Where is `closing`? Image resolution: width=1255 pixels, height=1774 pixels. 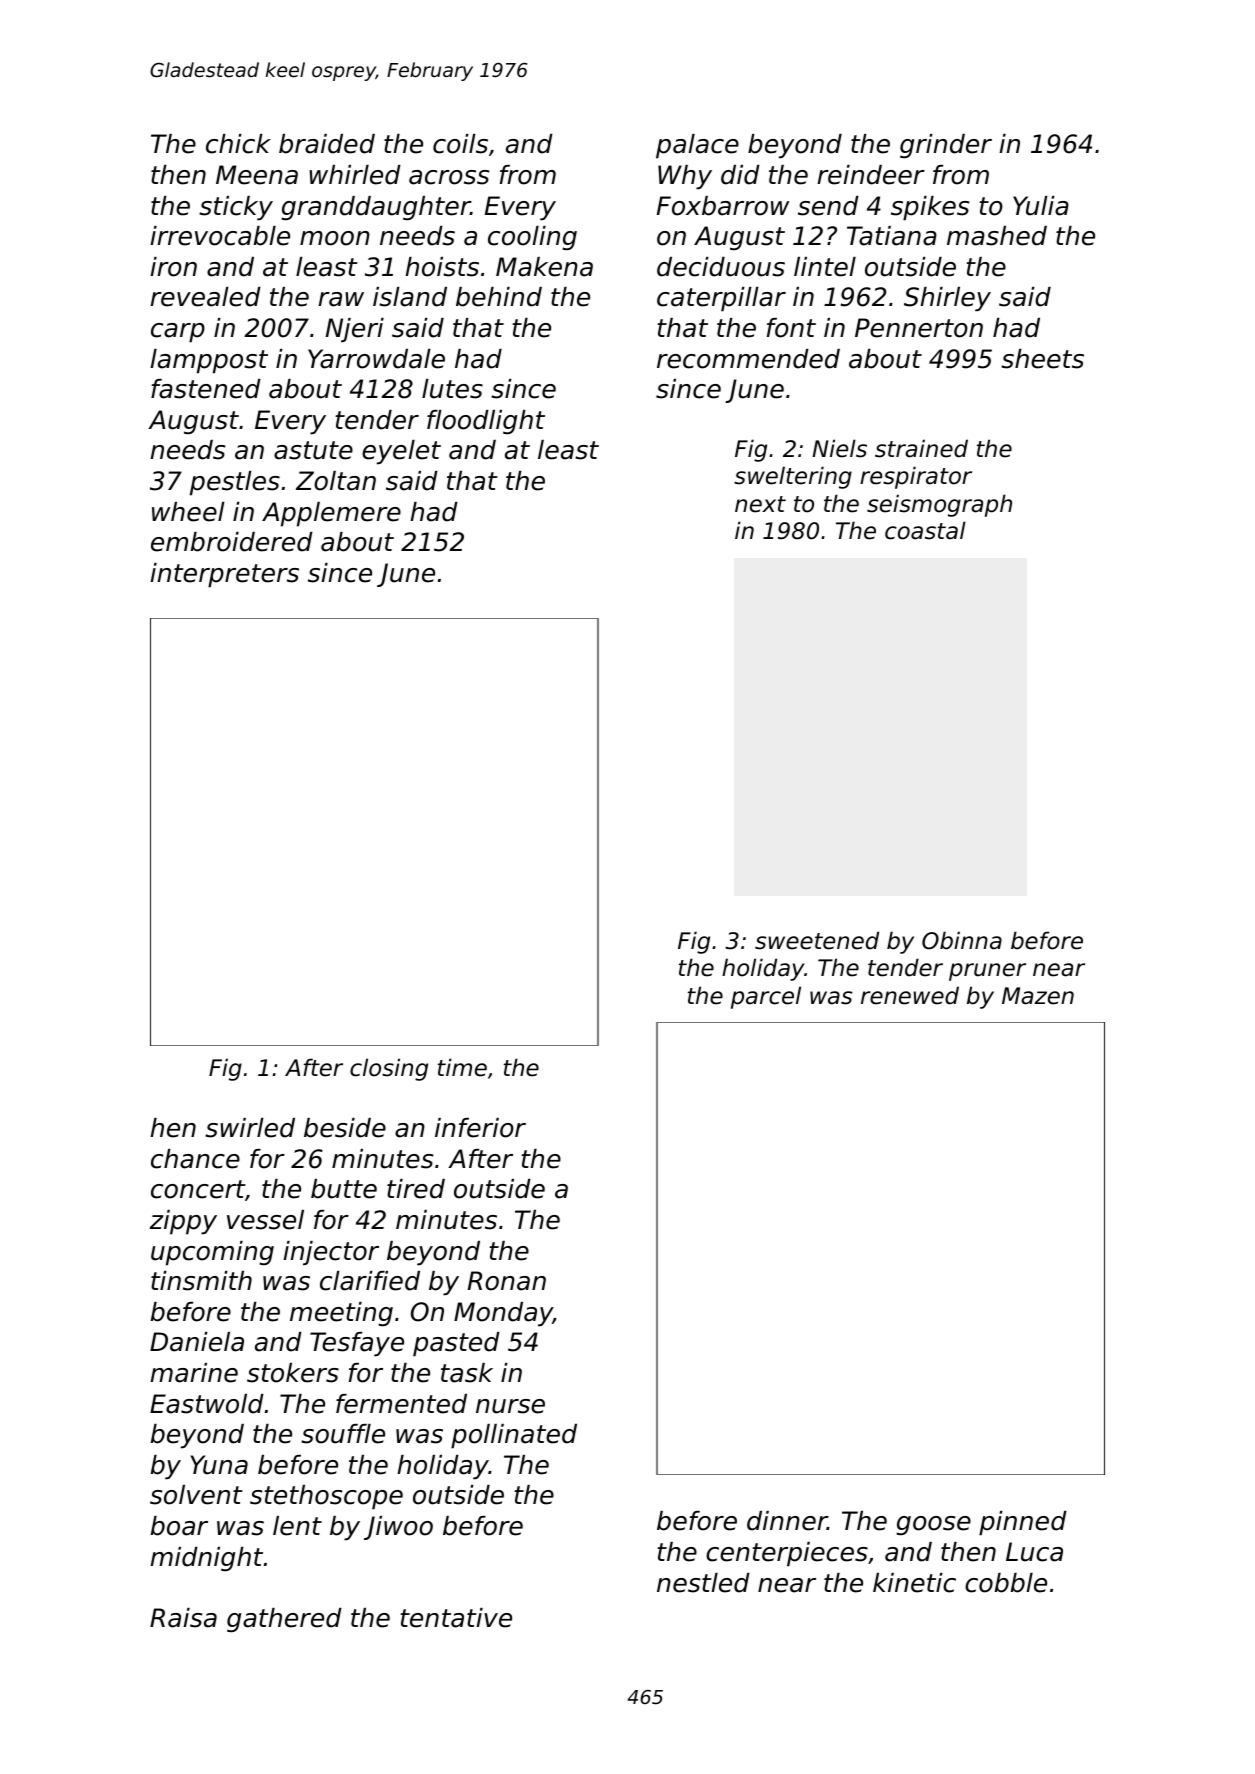
closing is located at coordinates (389, 1069).
